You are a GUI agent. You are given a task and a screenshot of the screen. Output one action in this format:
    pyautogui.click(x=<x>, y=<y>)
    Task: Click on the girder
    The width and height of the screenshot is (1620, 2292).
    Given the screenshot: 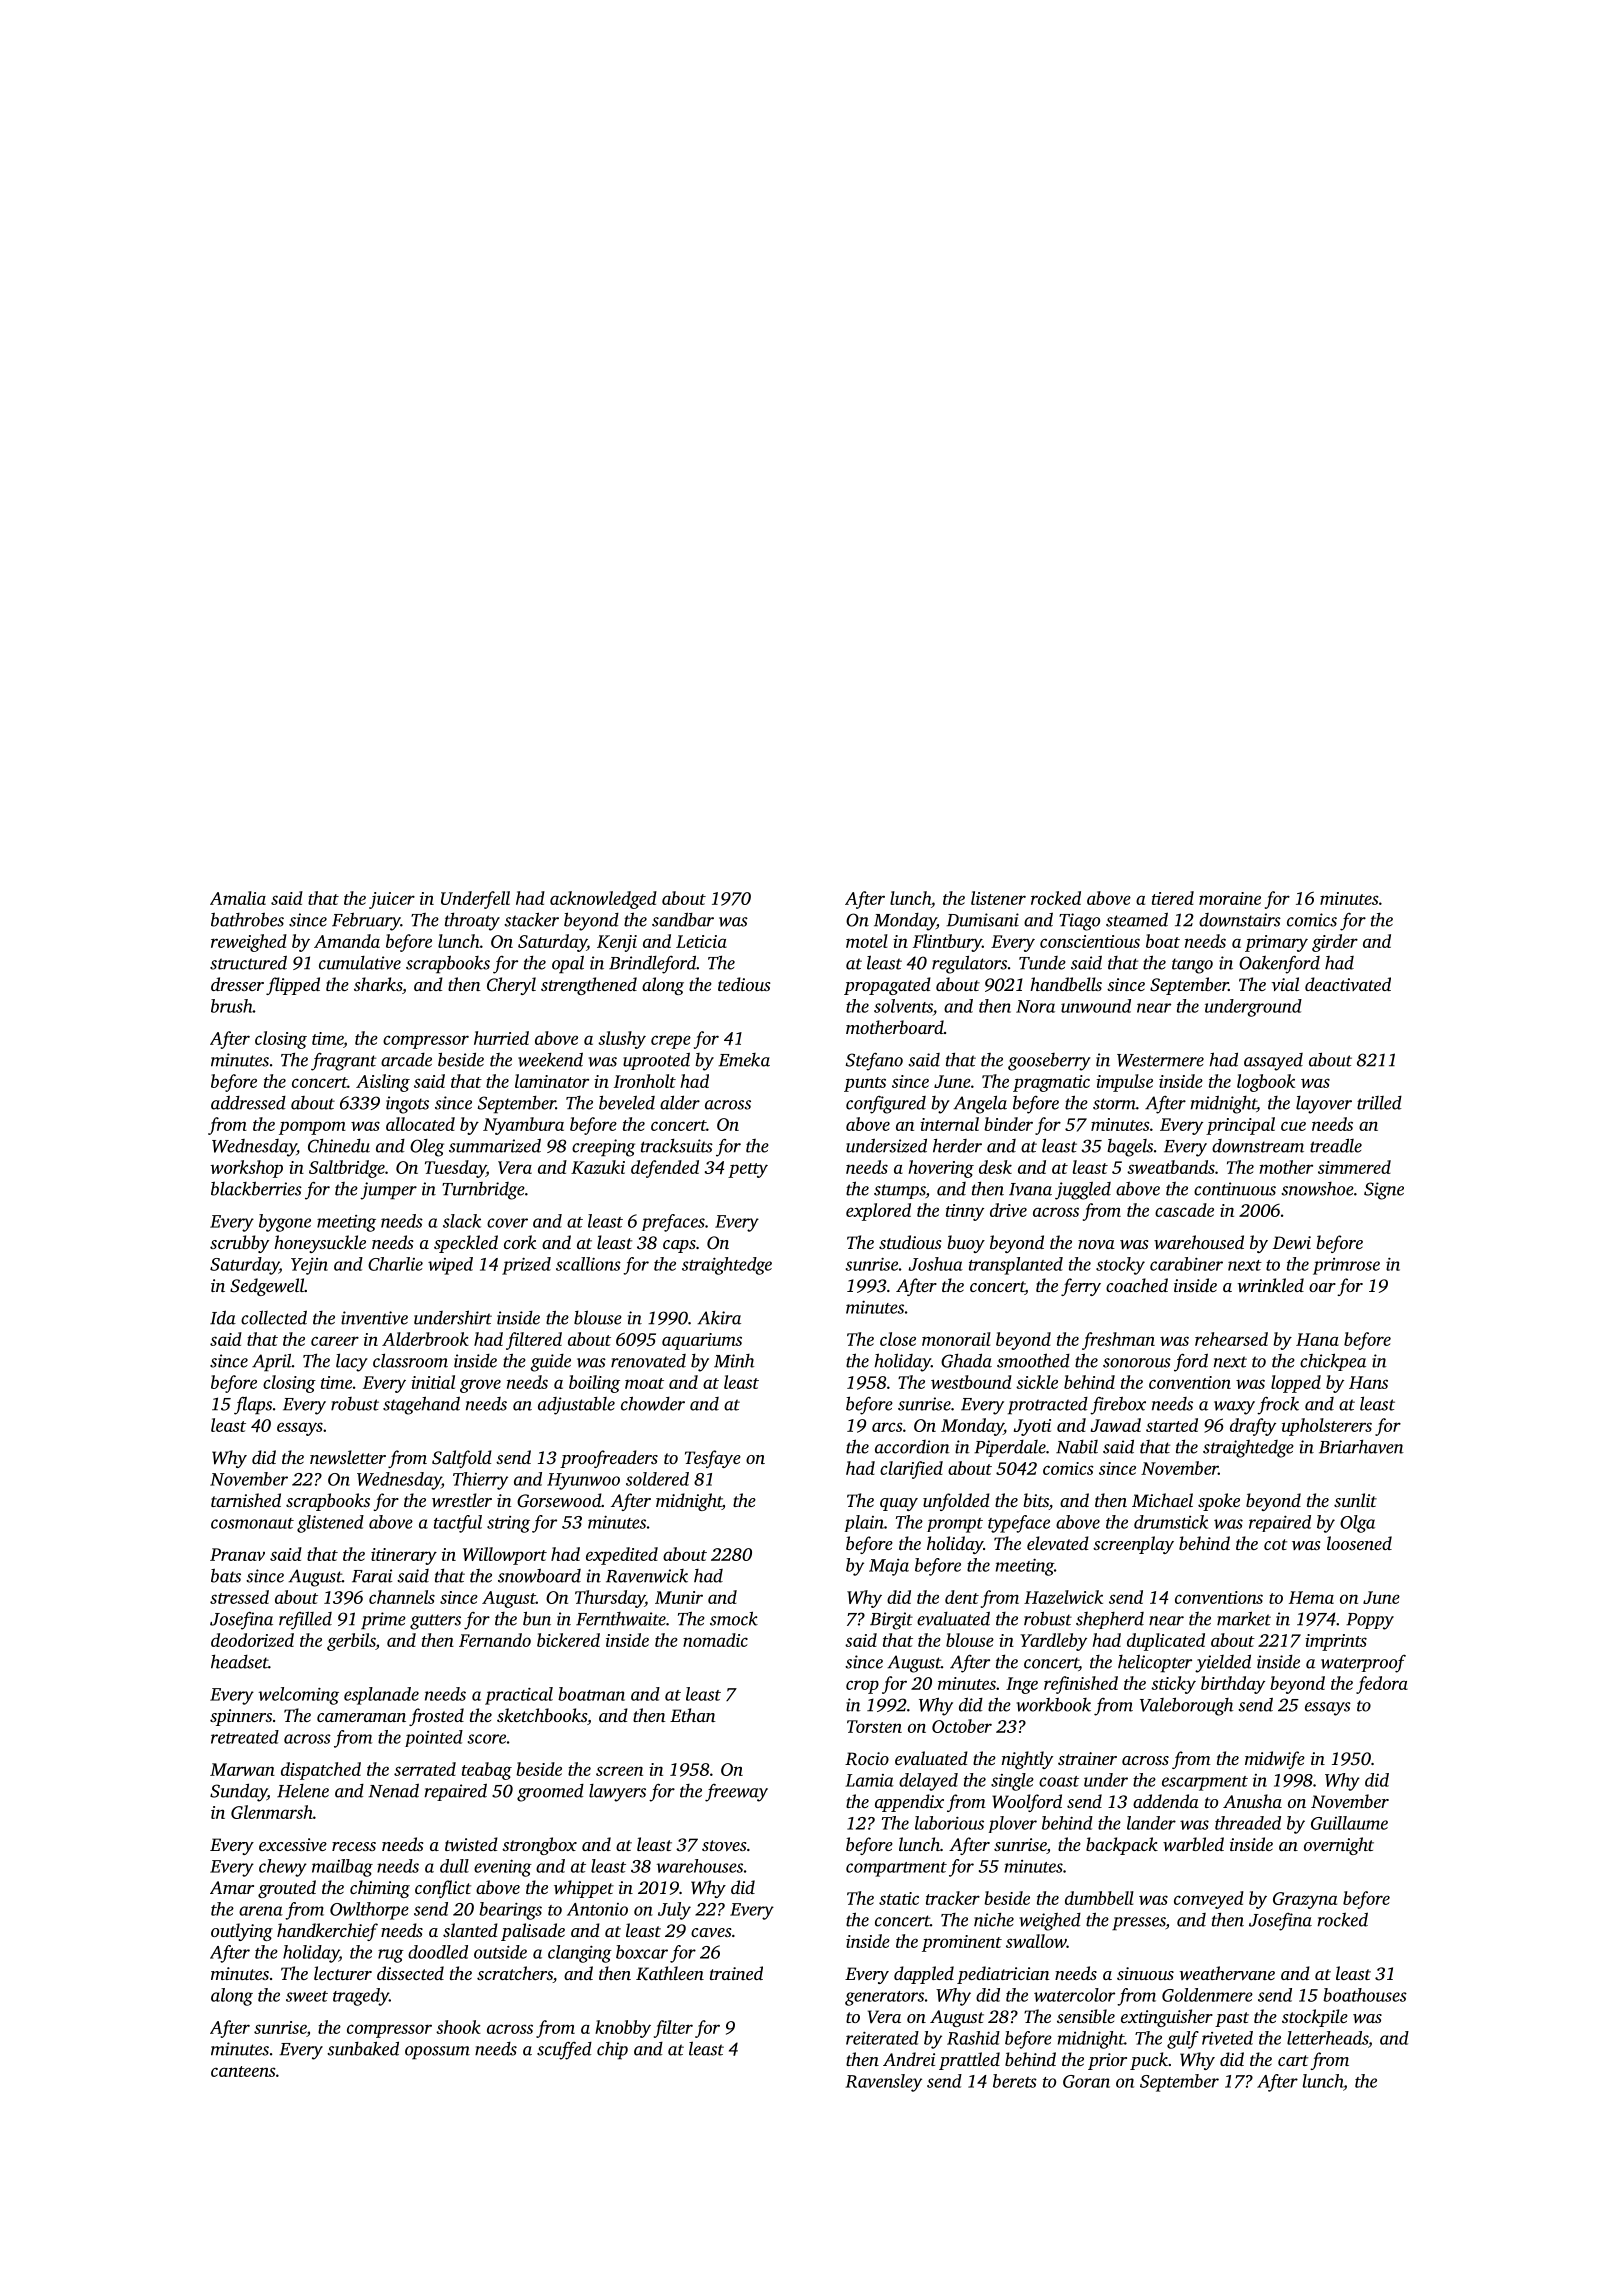 What is the action you would take?
    pyautogui.click(x=1335, y=943)
